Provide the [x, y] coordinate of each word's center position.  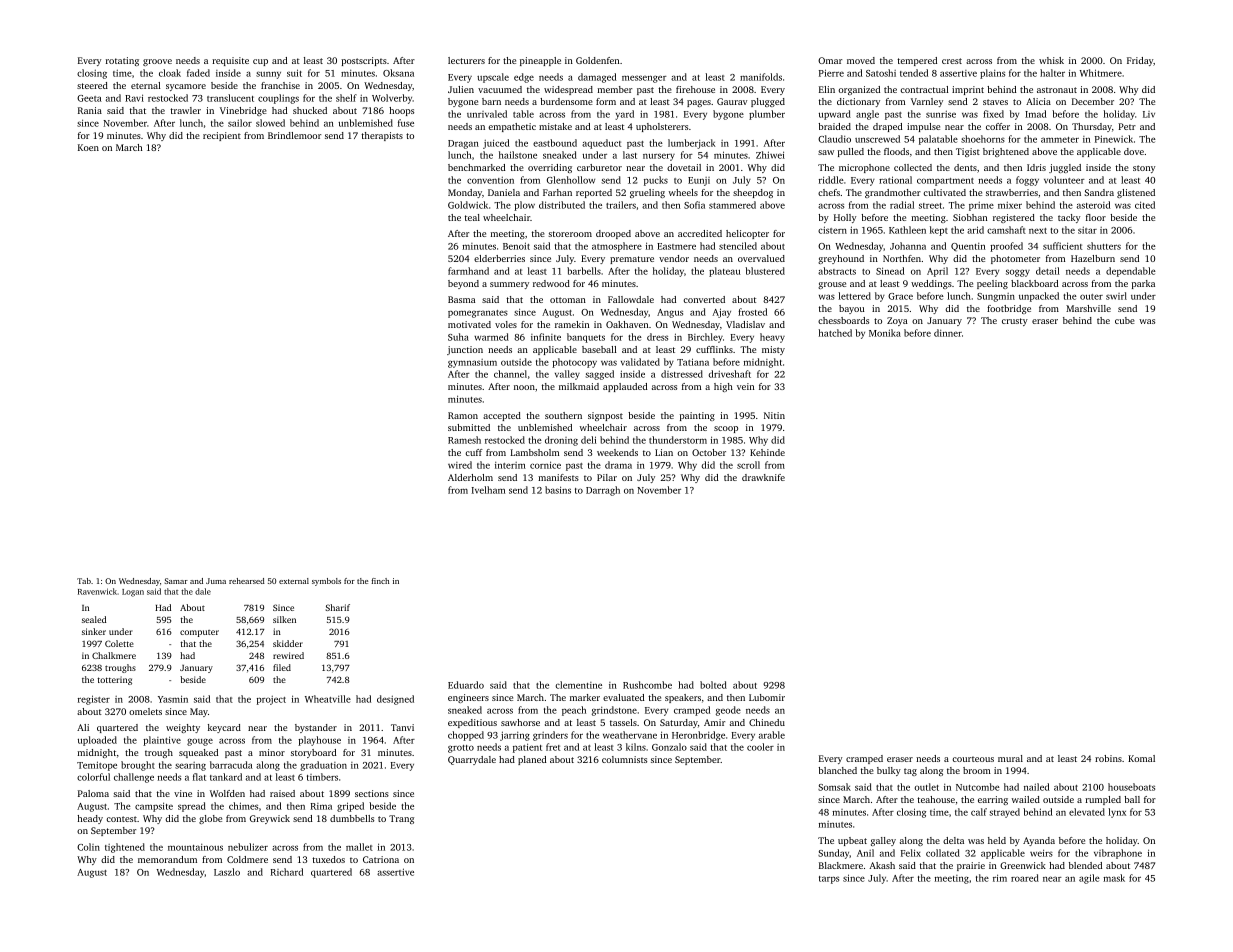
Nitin [774, 415]
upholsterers [662, 127]
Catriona [381, 859]
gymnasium [472, 363]
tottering [114, 680]
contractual [924, 89]
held [997, 840]
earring [993, 800]
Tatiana [693, 362]
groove [157, 62]
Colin [88, 847]
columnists [624, 759]
